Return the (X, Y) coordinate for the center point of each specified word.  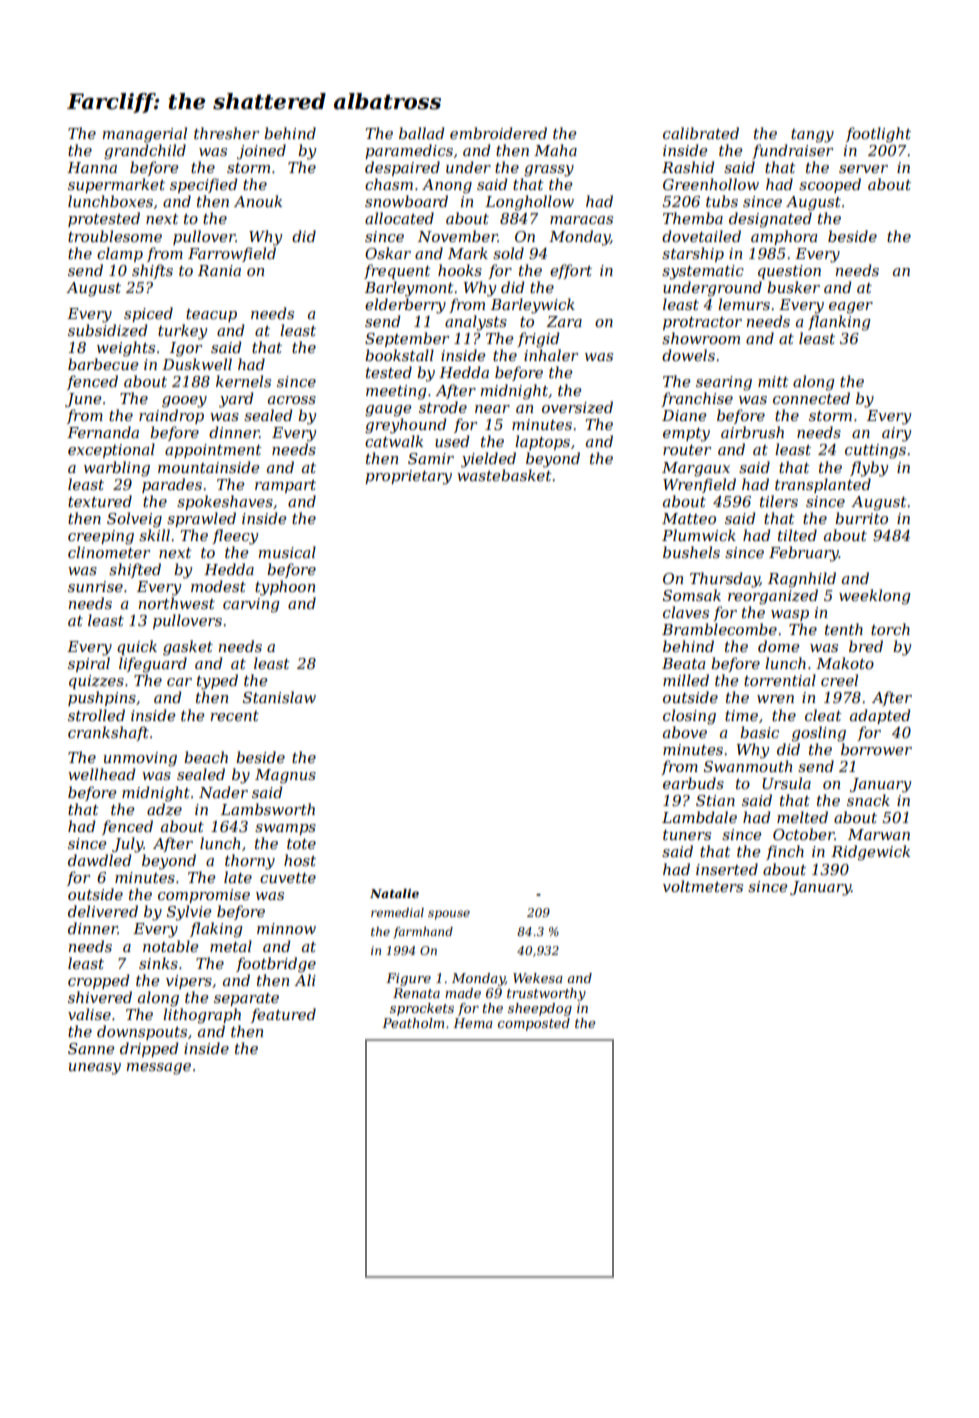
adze (164, 809)
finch (785, 852)
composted (534, 1024)
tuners (687, 835)
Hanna (92, 167)
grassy (549, 171)
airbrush (752, 432)
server (863, 169)
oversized (577, 407)
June (83, 400)
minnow (286, 928)
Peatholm (413, 1023)
